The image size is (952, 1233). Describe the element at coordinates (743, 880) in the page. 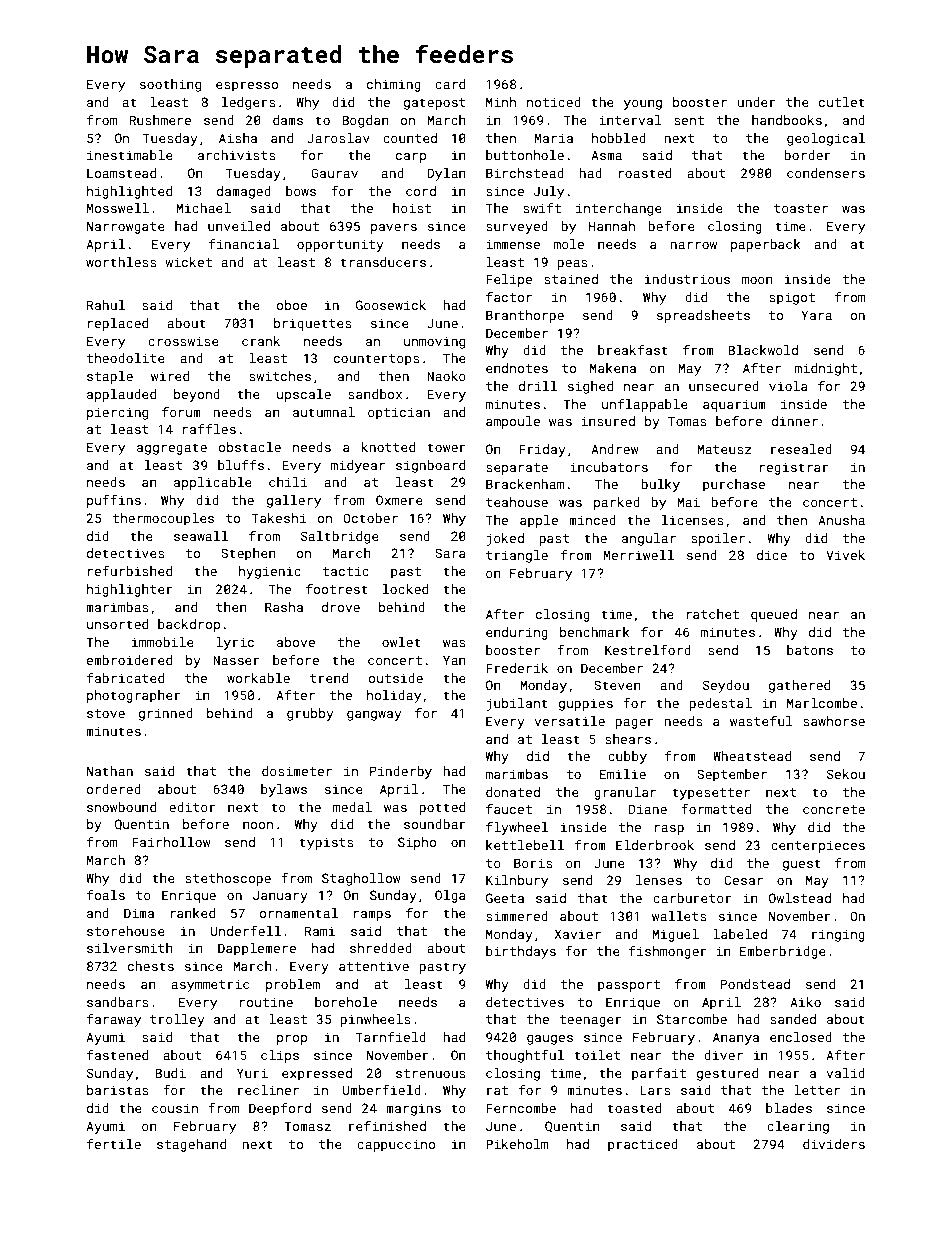

I see `Cesar` at that location.
